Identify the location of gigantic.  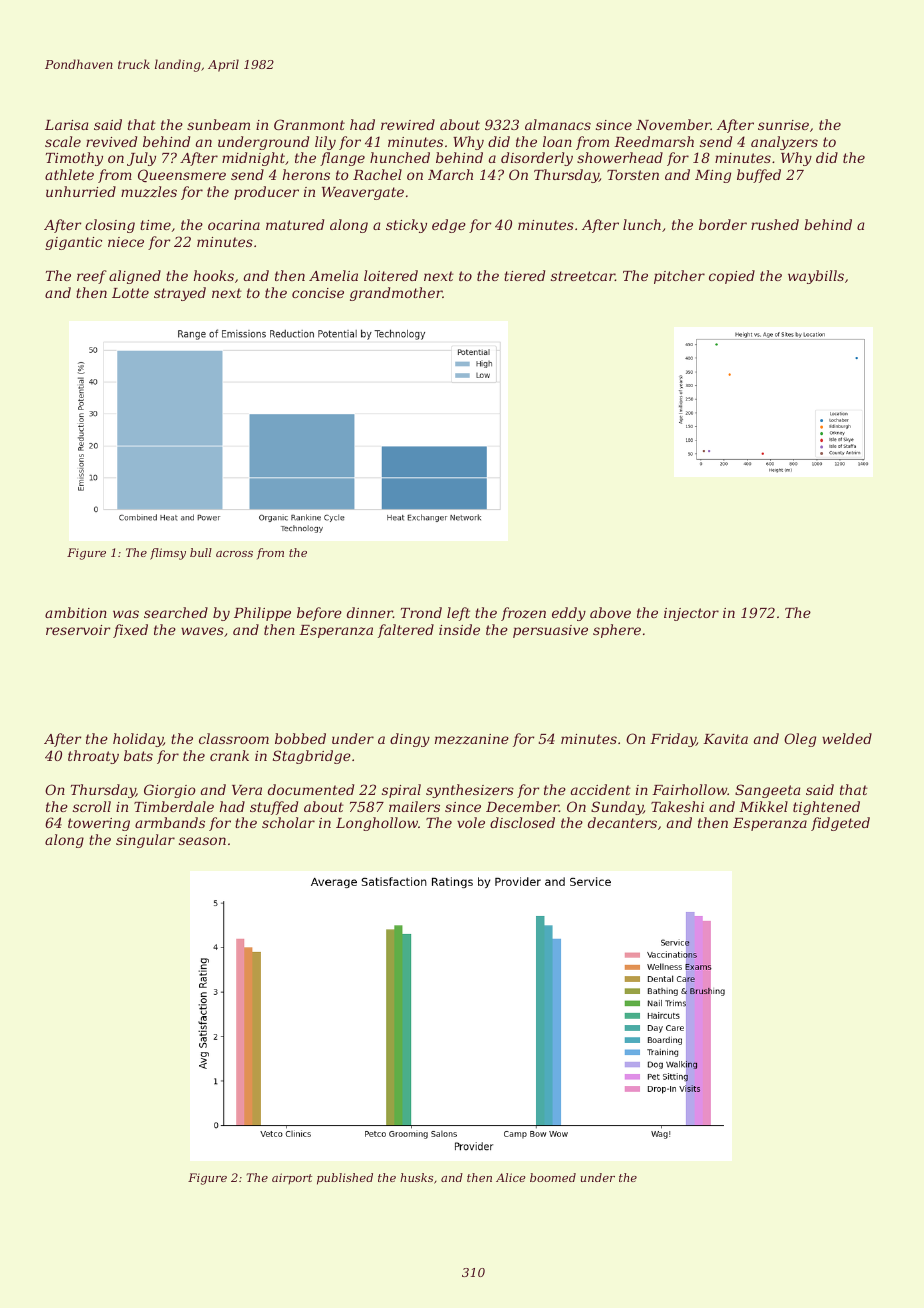
(73, 243).
